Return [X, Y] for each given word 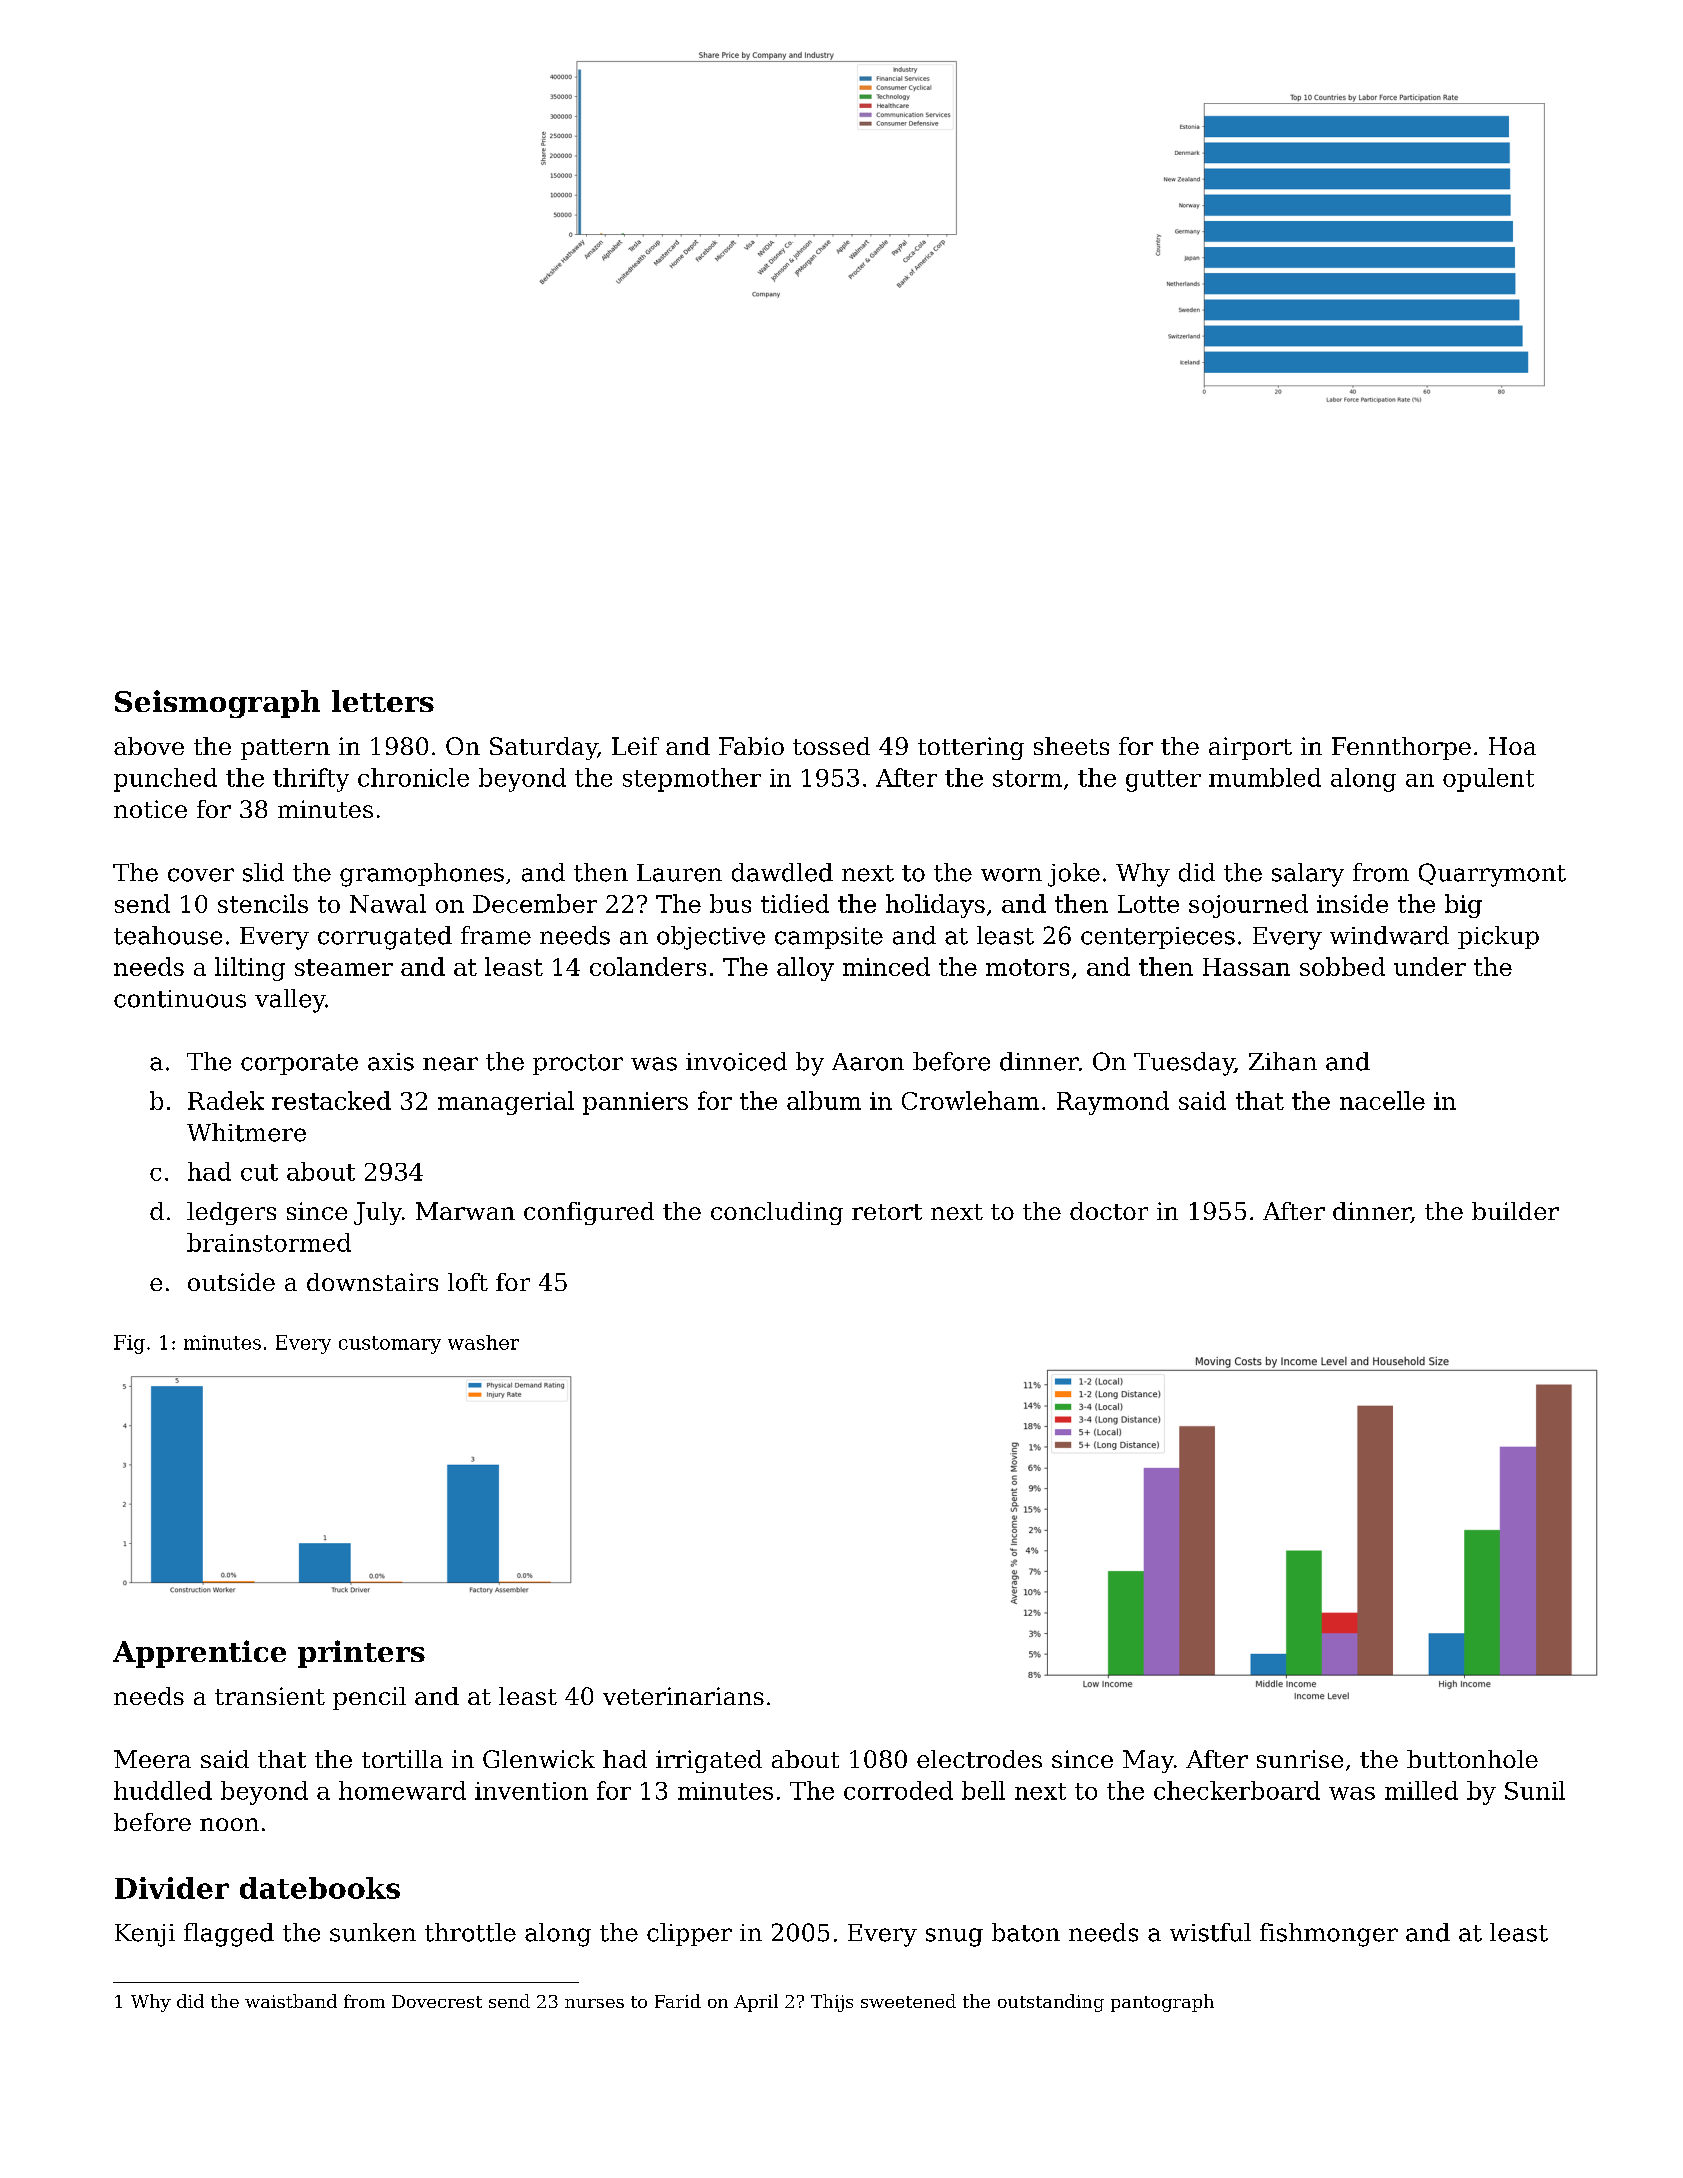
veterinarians [683, 1696]
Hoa [1512, 746]
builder [1515, 1211]
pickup [1498, 937]
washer [483, 1342]
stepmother [692, 780]
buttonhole [1472, 1759]
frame [496, 935]
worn [1011, 875]
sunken [373, 1932]
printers [361, 1654]
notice [150, 809]
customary [390, 1345]
